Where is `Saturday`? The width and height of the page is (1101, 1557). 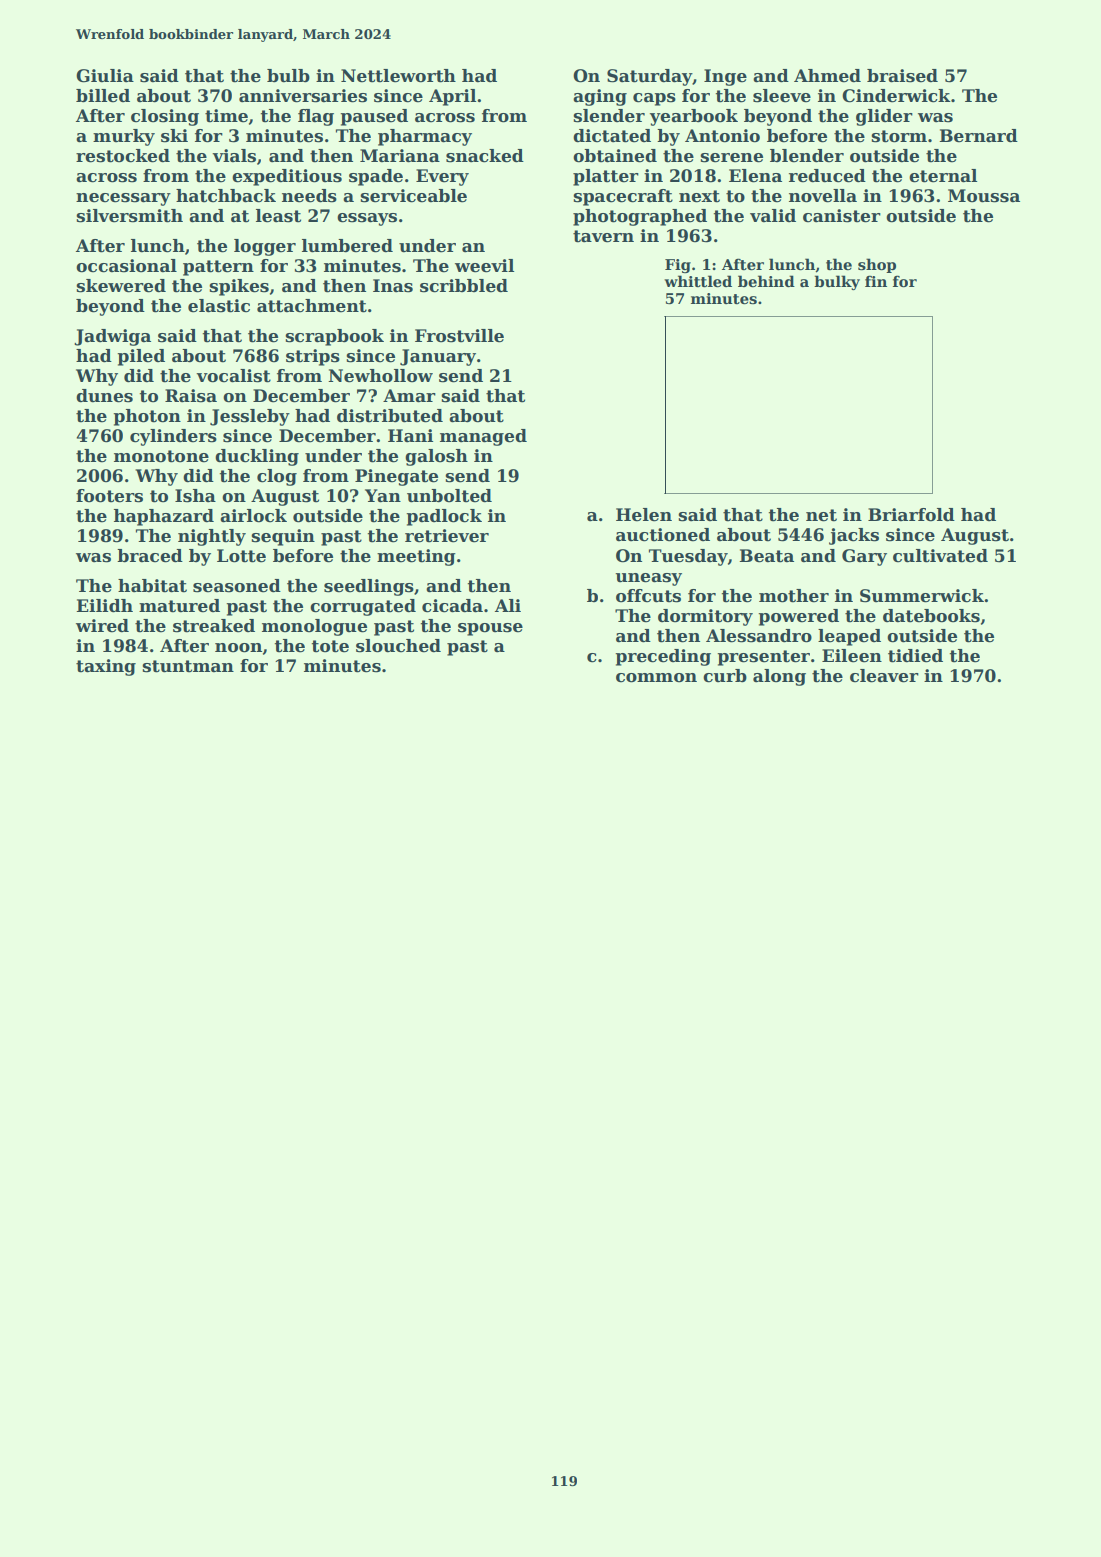
Saturday is located at coordinates (649, 77).
